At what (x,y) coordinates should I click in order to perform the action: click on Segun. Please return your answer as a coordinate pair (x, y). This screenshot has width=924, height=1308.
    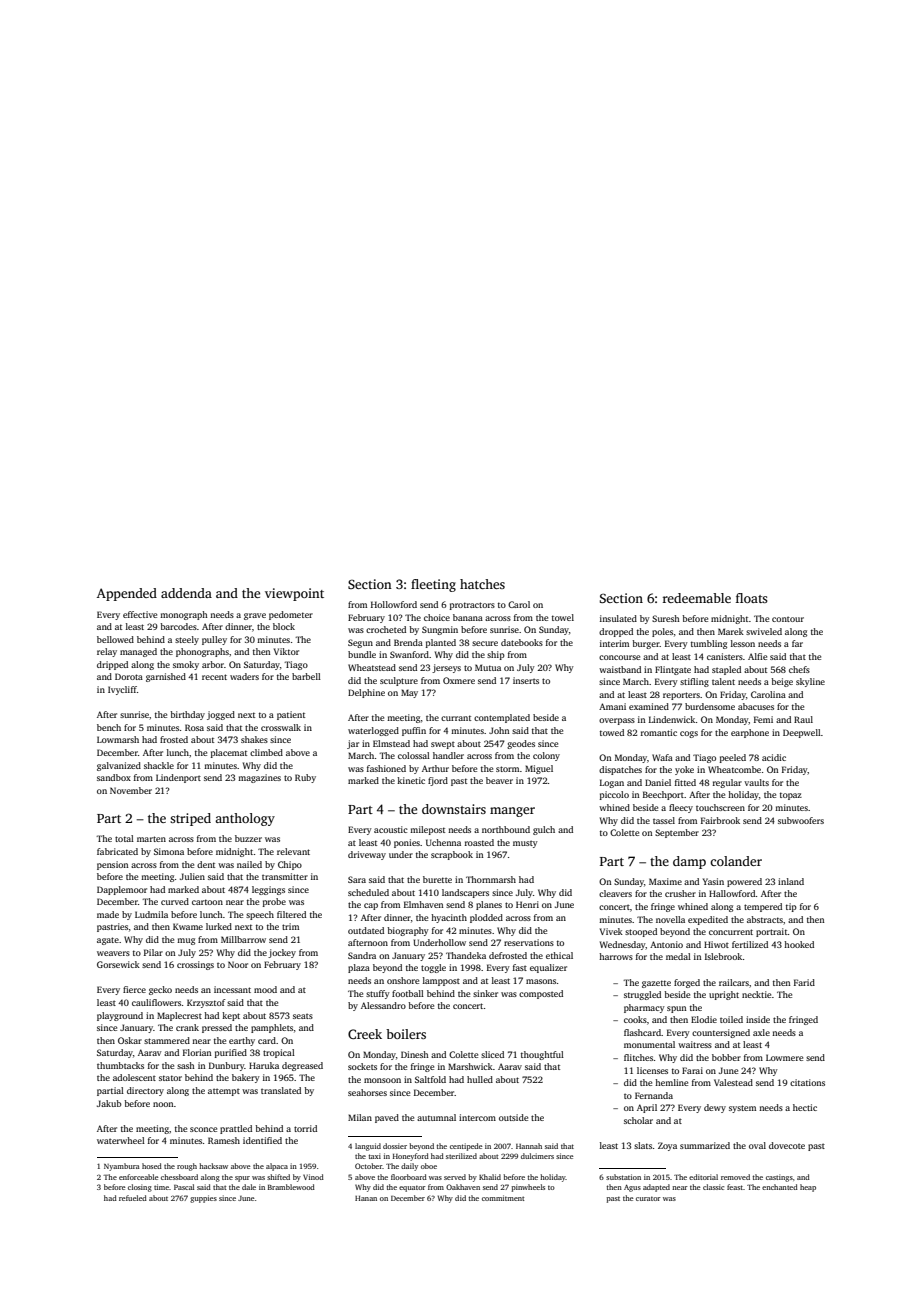
    Looking at the image, I should click on (360, 643).
